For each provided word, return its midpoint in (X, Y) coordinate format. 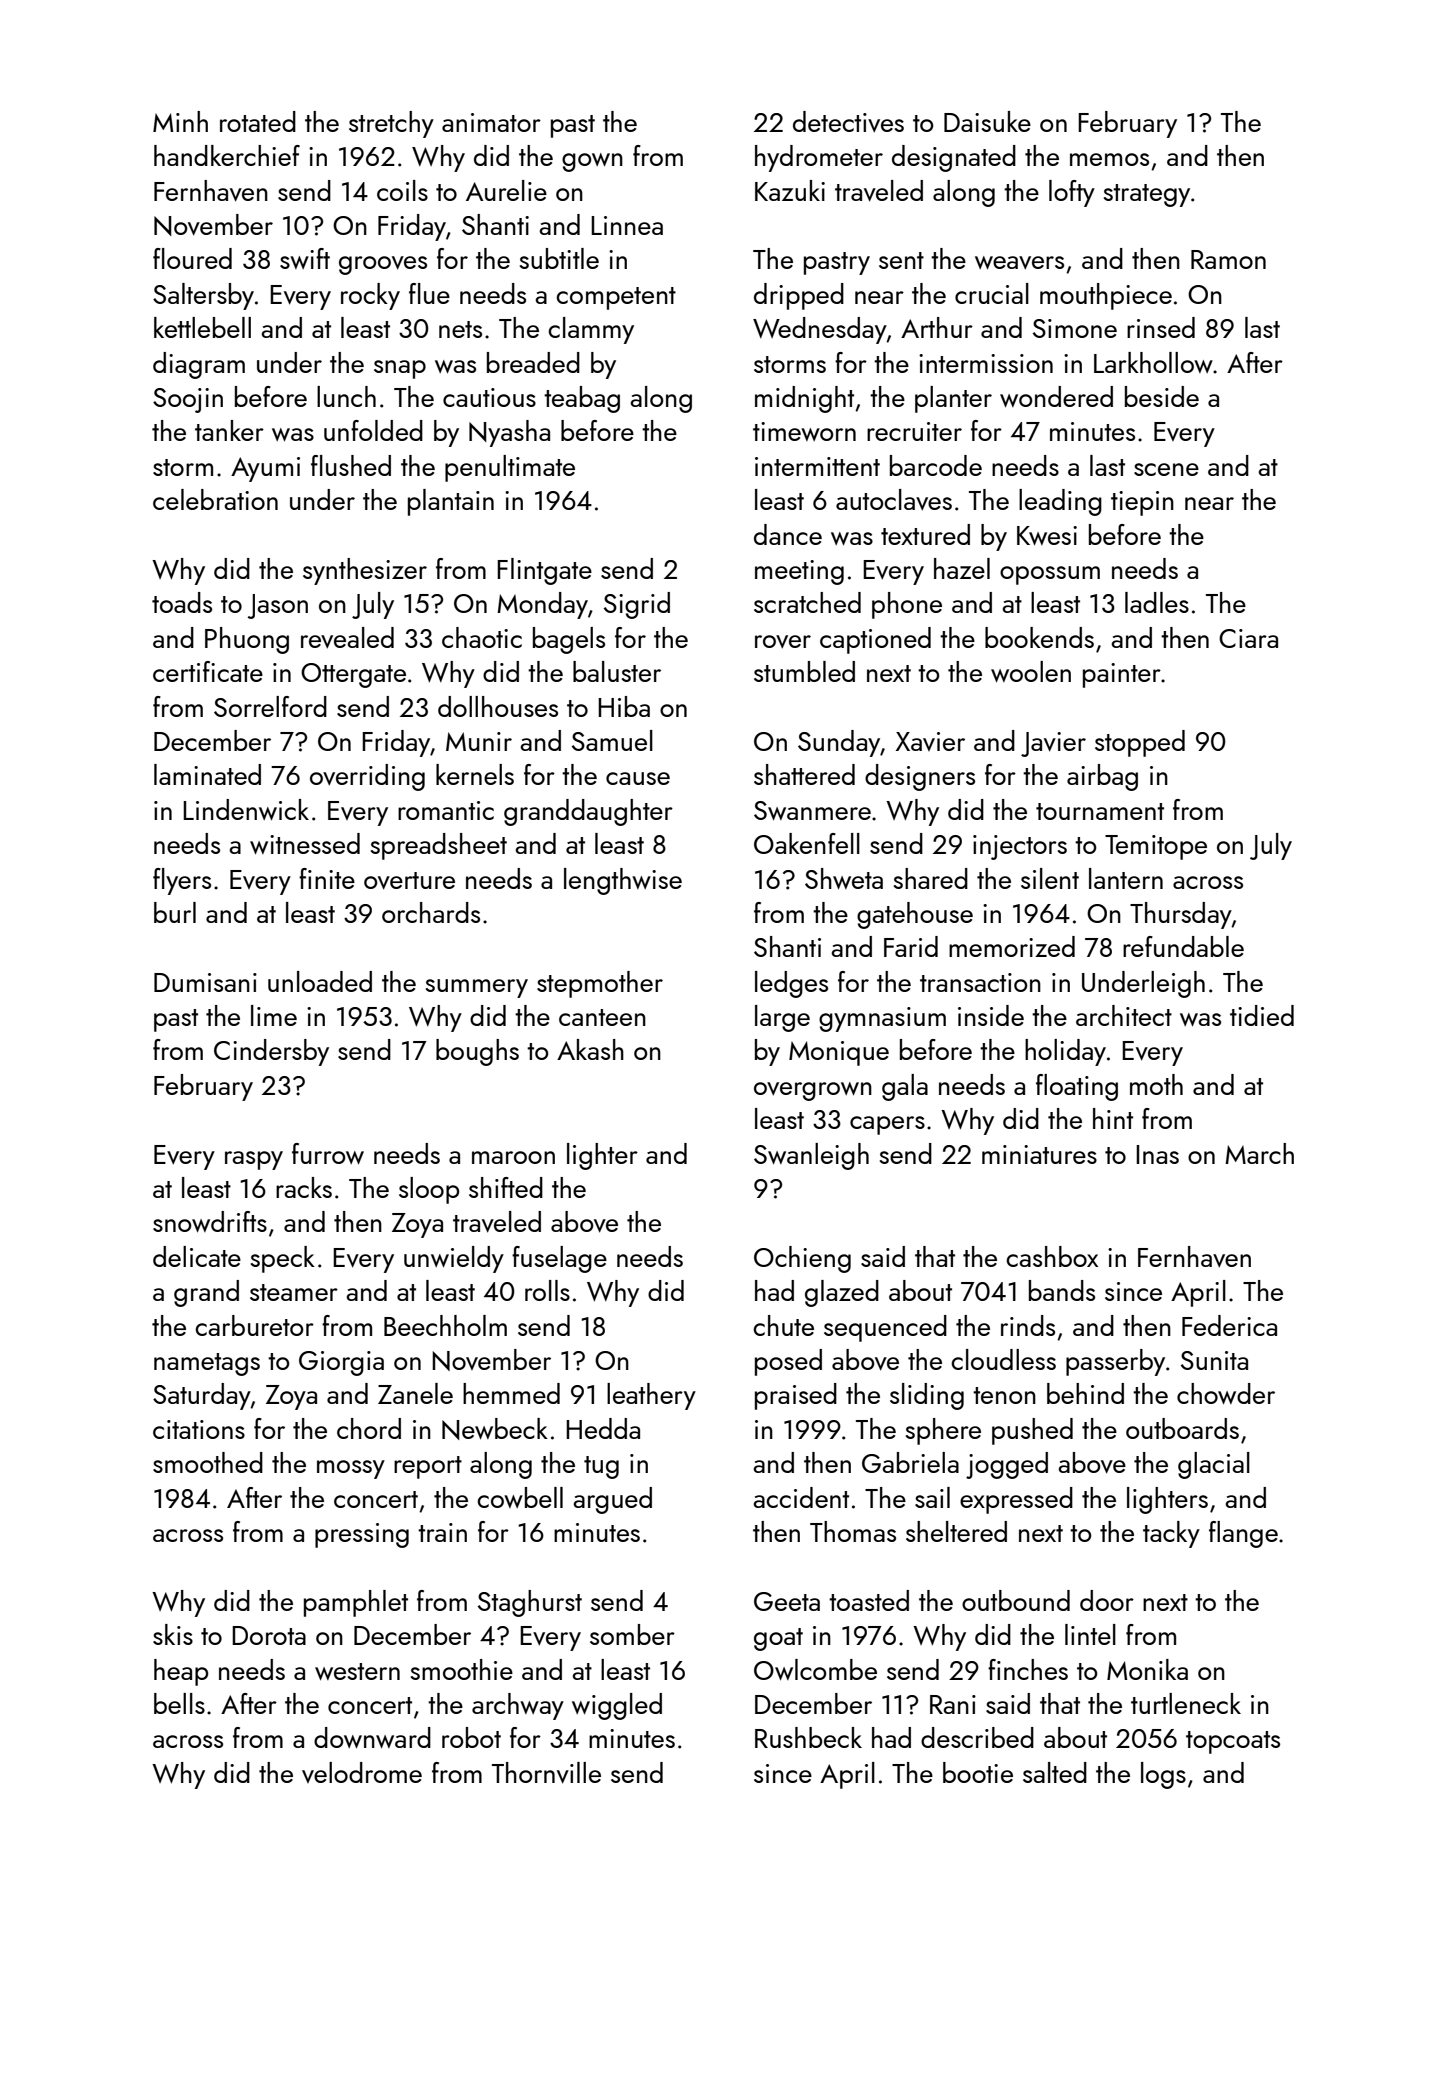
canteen (602, 1017)
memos (1109, 159)
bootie (978, 1772)
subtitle (559, 258)
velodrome (362, 1772)
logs (1163, 1775)
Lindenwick (246, 810)
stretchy (391, 124)
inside (991, 1015)
